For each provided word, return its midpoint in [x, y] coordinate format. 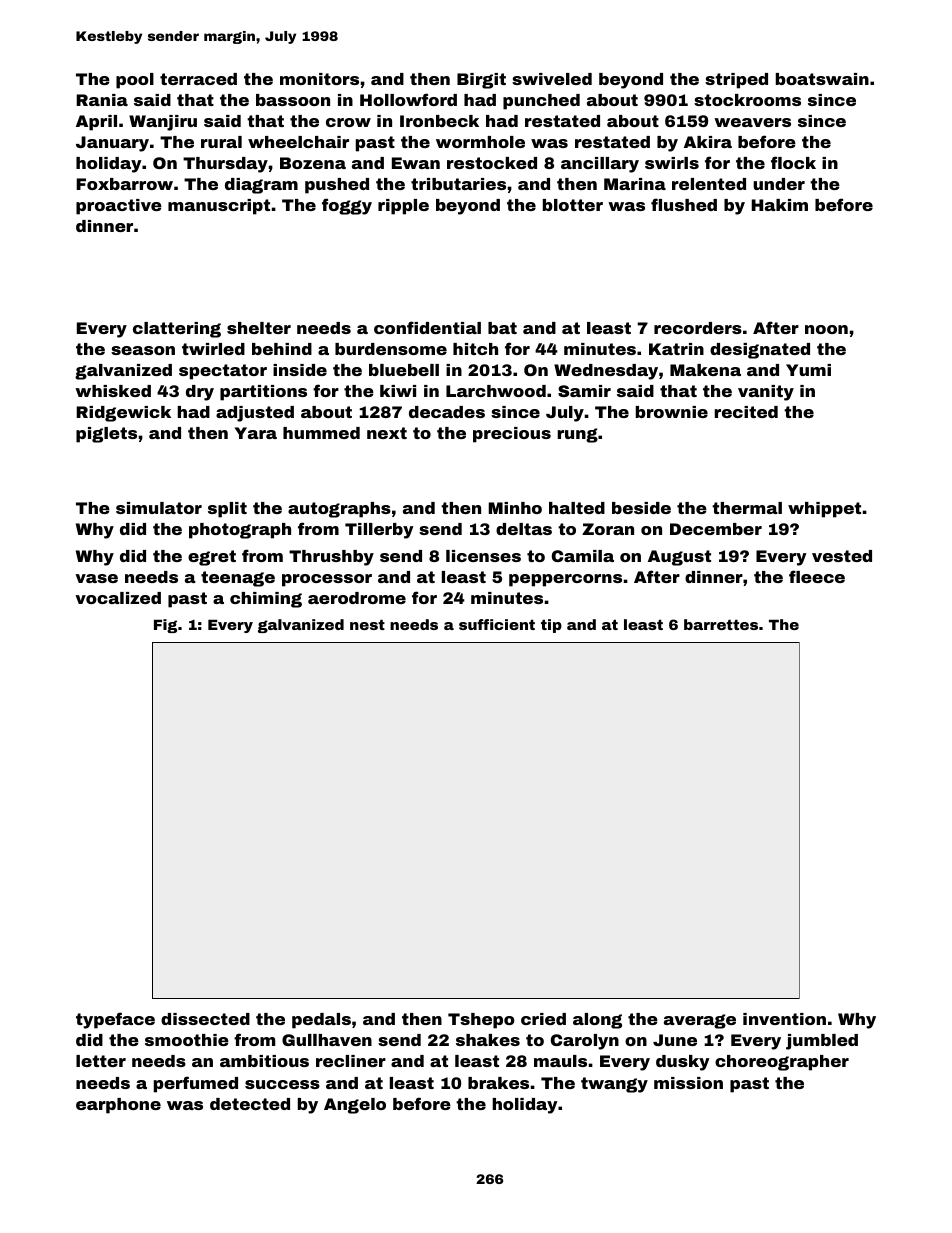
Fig [165, 626]
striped [736, 81]
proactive [119, 207]
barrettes [721, 624]
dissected [205, 1019]
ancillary [600, 165]
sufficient [497, 624]
